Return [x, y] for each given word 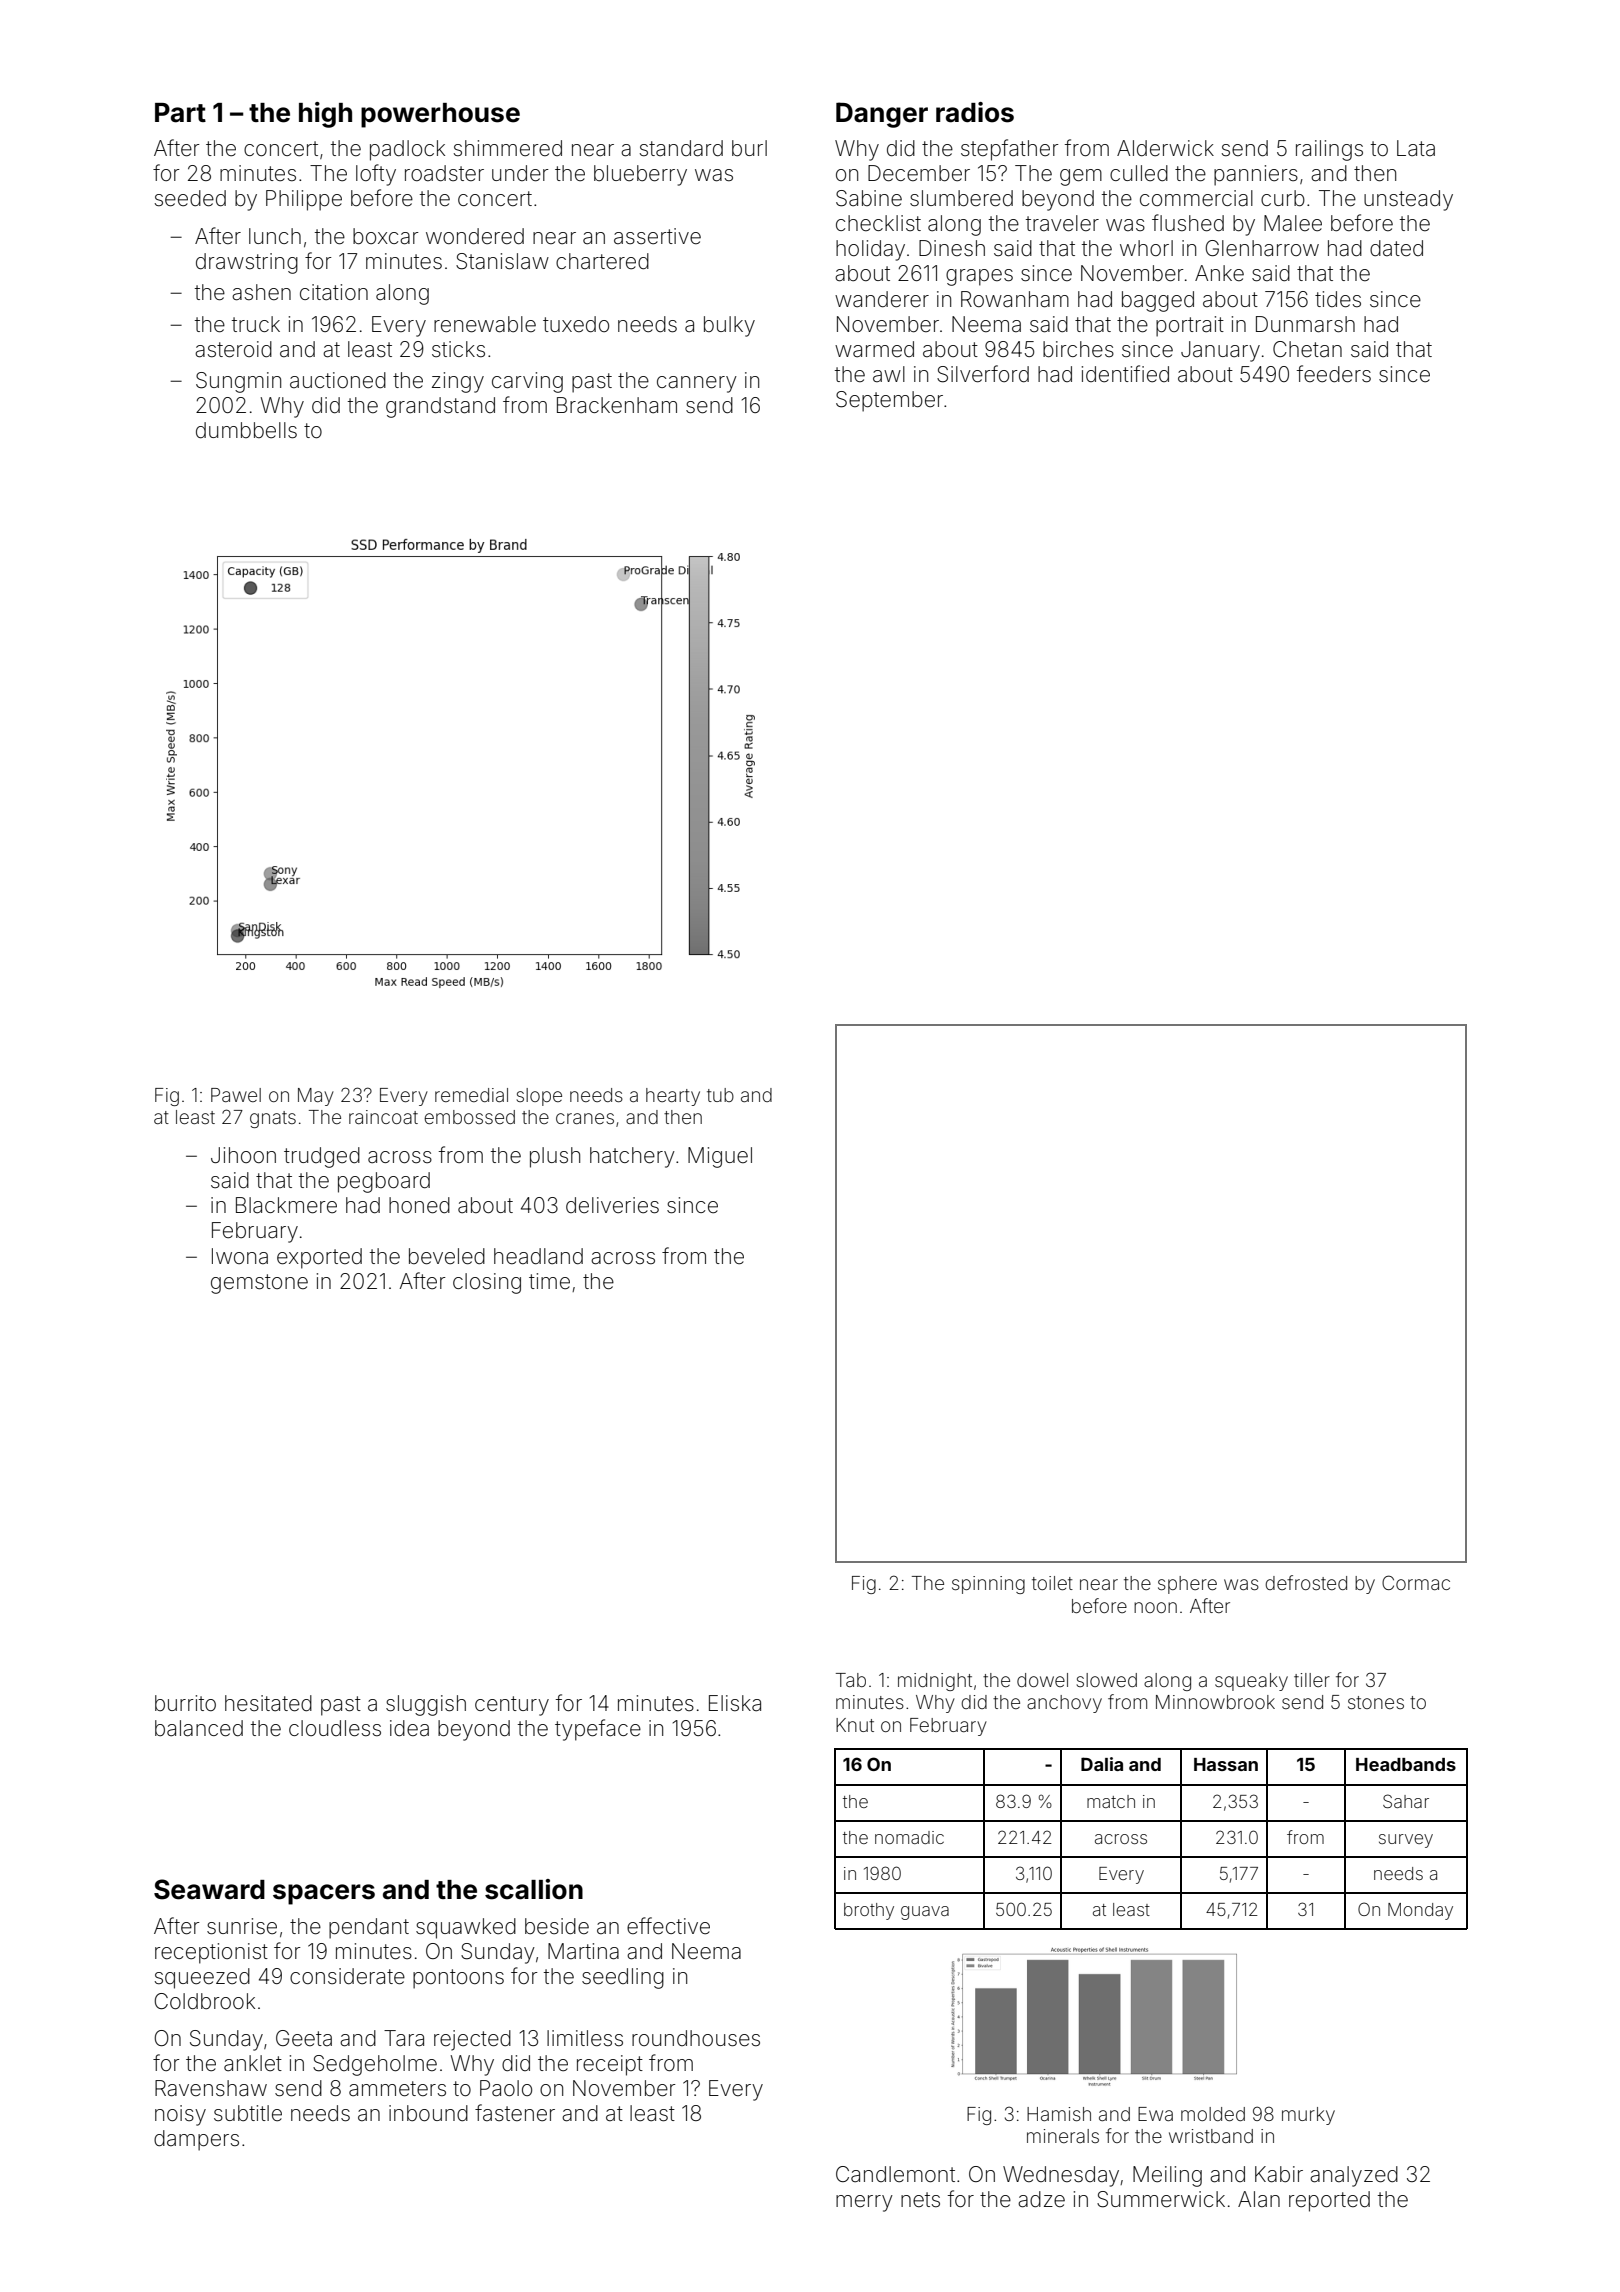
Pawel [236, 1095]
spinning [988, 1585]
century [512, 1706]
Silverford [983, 374]
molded [1213, 2114]
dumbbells [246, 430]
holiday [870, 250]
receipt [610, 2065]
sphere [1187, 1585]
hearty [673, 1097]
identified [1125, 373]
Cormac [1416, 1582]
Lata [1416, 148]
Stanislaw [502, 261]
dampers [196, 2140]
